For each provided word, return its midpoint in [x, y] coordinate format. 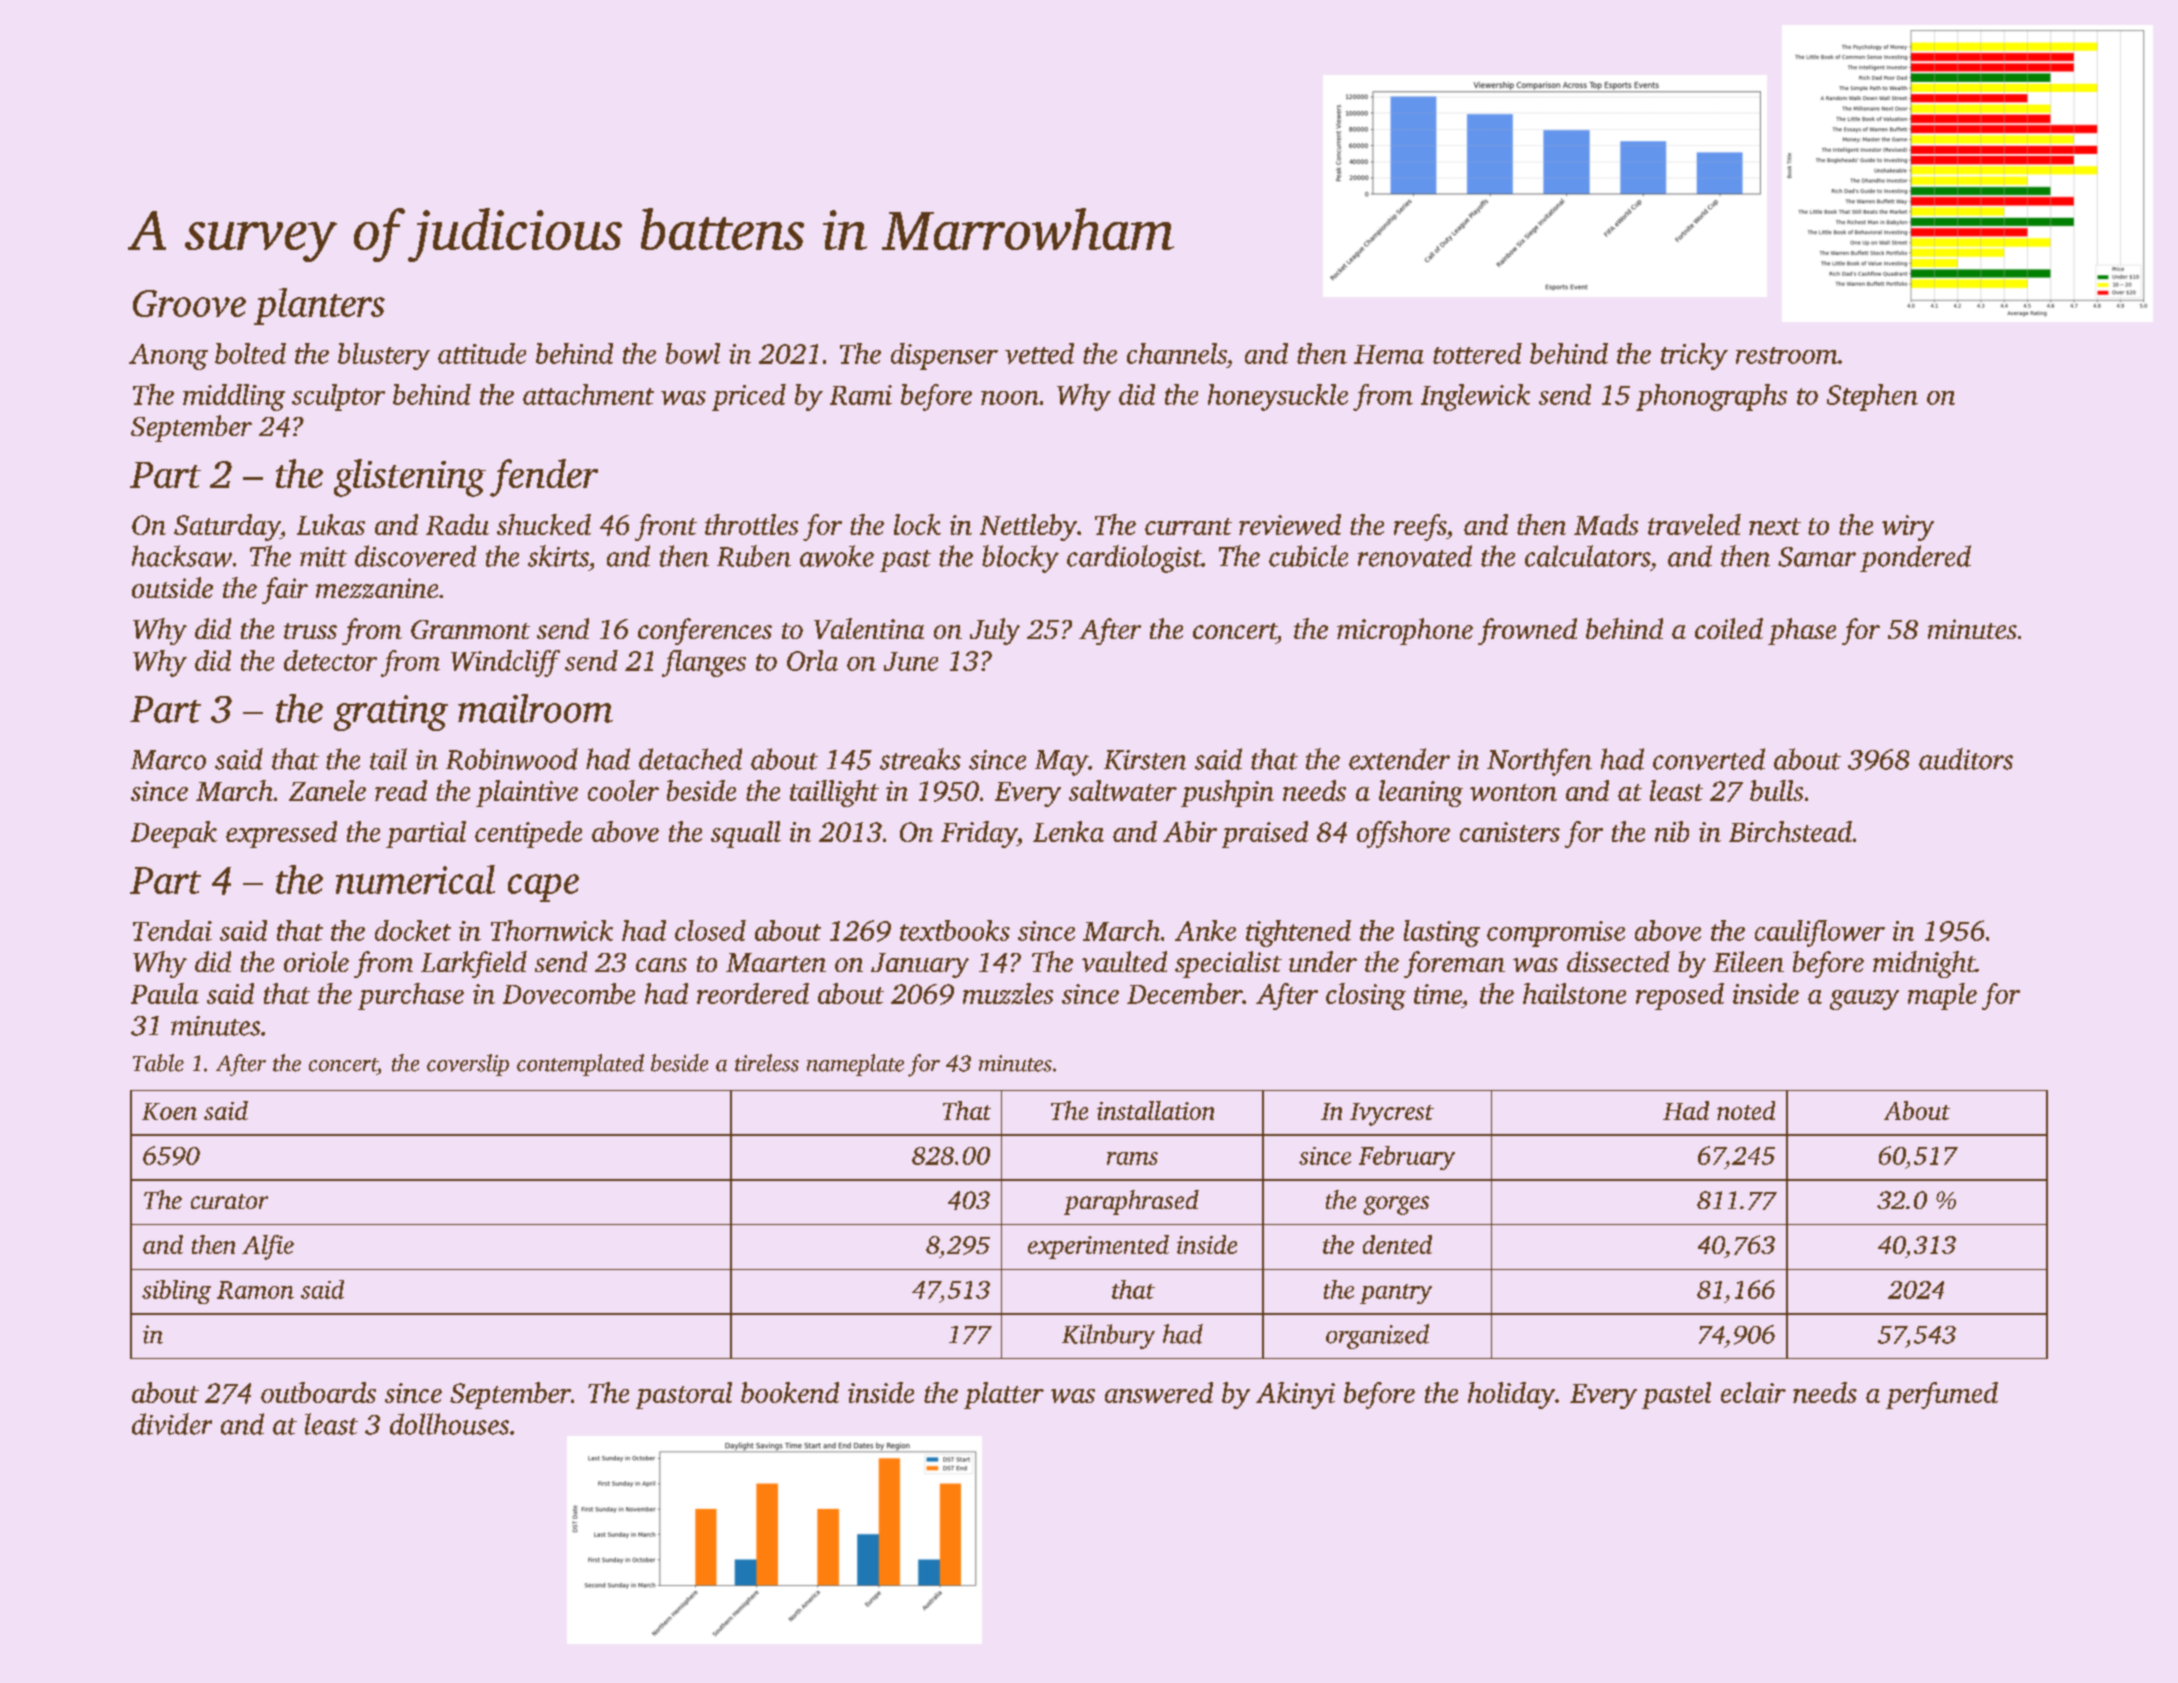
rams [1132, 1158]
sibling [176, 1292]
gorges [1396, 1205]
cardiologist [1134, 559]
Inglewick [1475, 397]
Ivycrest [1392, 1114]
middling [234, 397]
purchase [411, 996]
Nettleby [1028, 527]
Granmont [470, 629]
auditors [1966, 759]
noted [1746, 1110]
